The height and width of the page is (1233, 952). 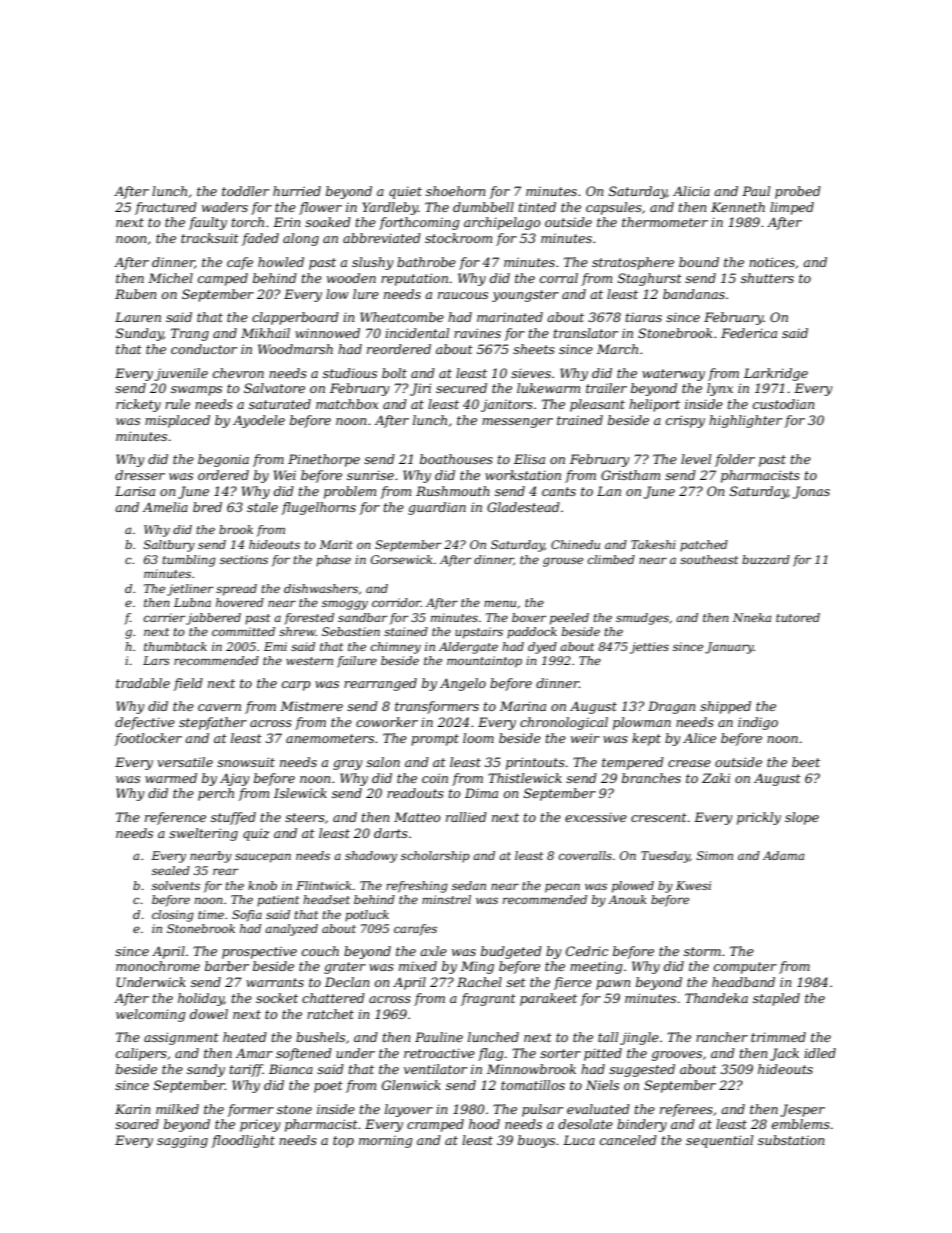 I want to click on plowman, so click(x=642, y=723).
